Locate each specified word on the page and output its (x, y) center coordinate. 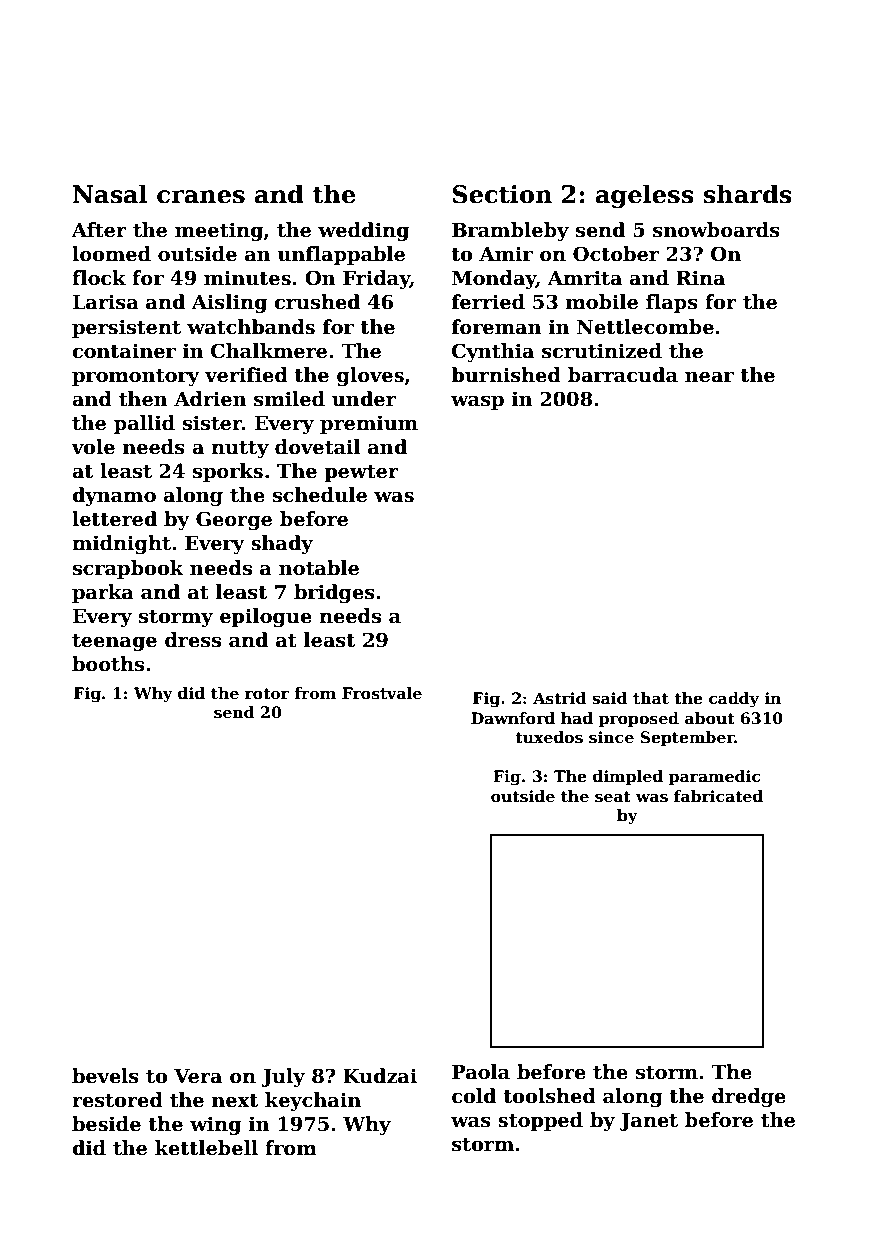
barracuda (623, 375)
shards (747, 194)
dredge (749, 1097)
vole (93, 447)
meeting (219, 231)
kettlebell (206, 1148)
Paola (481, 1072)
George (234, 520)
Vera (198, 1076)
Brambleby (510, 231)
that (651, 698)
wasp (477, 402)
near (709, 377)
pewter (361, 473)
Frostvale (382, 693)
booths (108, 664)
